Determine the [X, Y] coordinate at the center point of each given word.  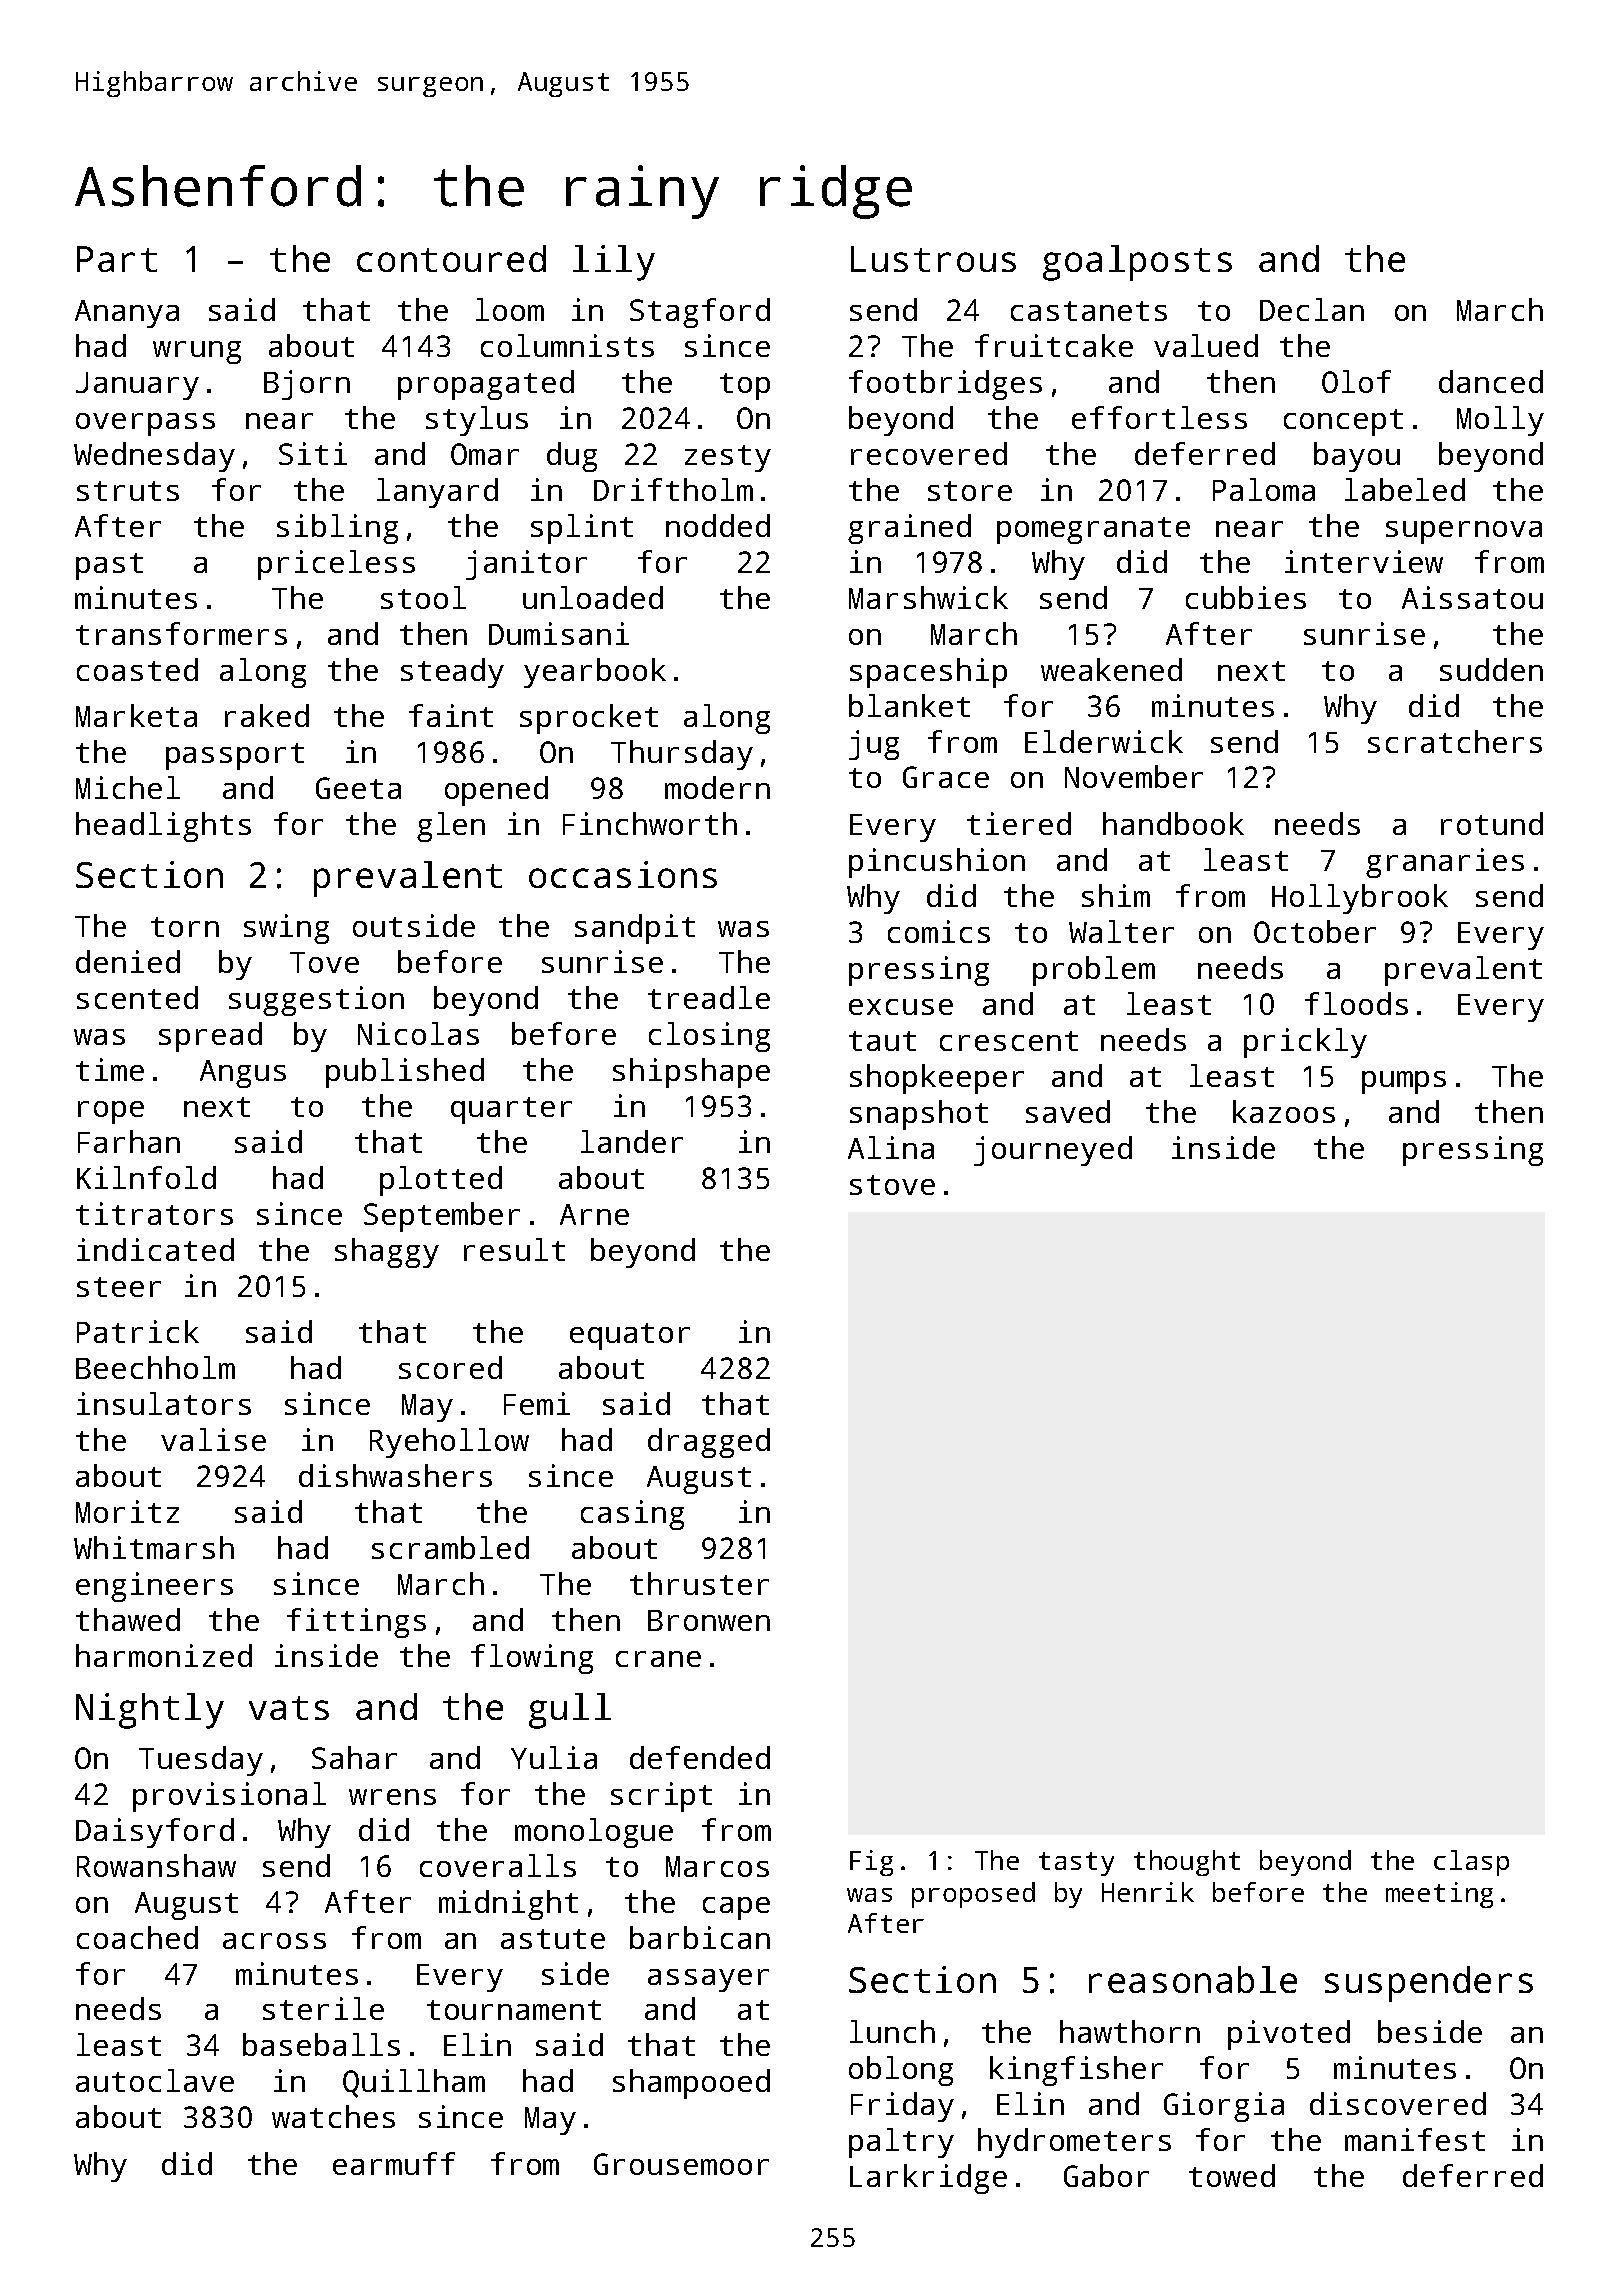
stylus [477, 421]
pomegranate [1093, 530]
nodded [718, 525]
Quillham [414, 2083]
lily [614, 263]
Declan [1312, 309]
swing [286, 929]
